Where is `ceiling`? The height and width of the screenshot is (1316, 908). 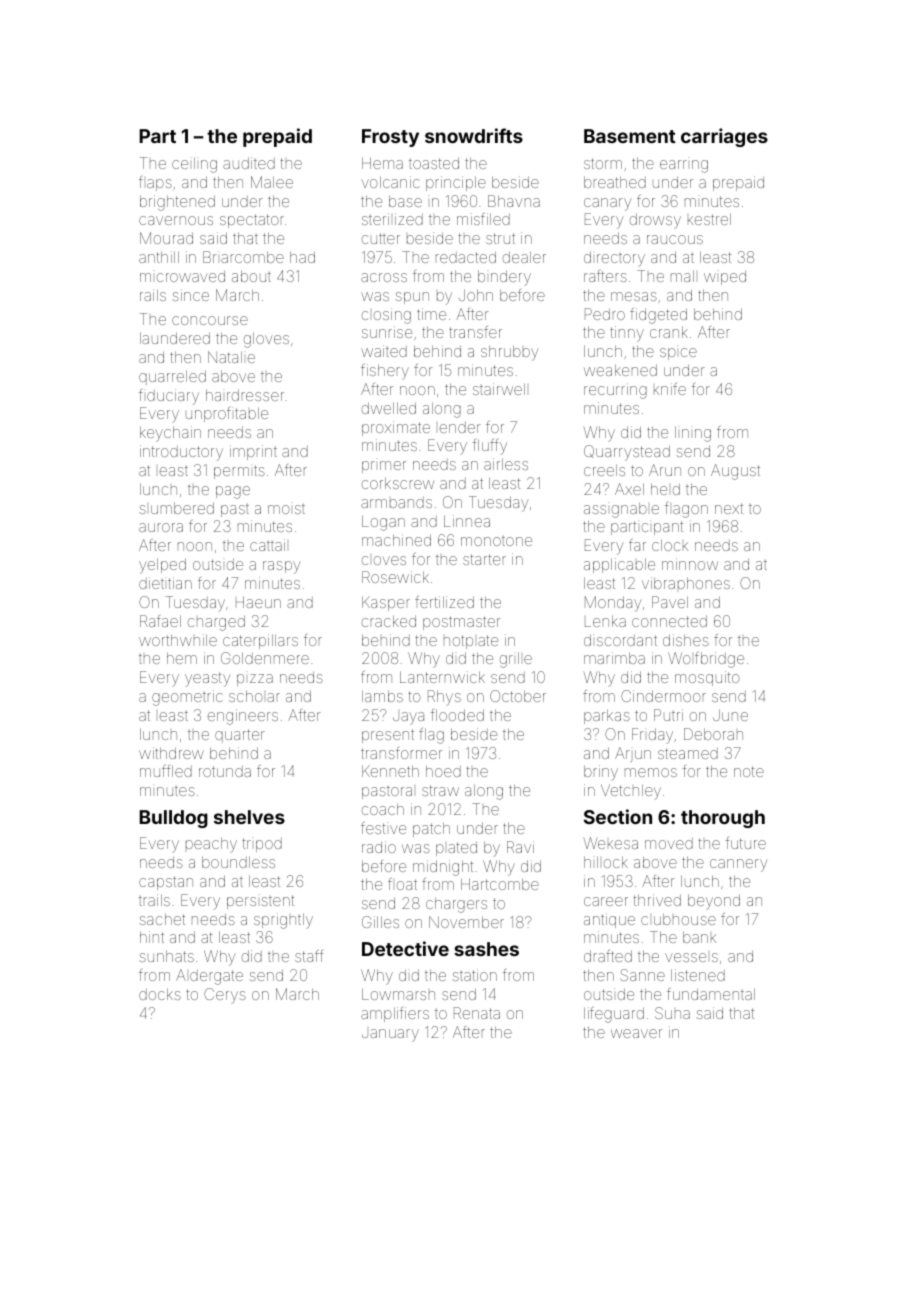 ceiling is located at coordinates (194, 165).
